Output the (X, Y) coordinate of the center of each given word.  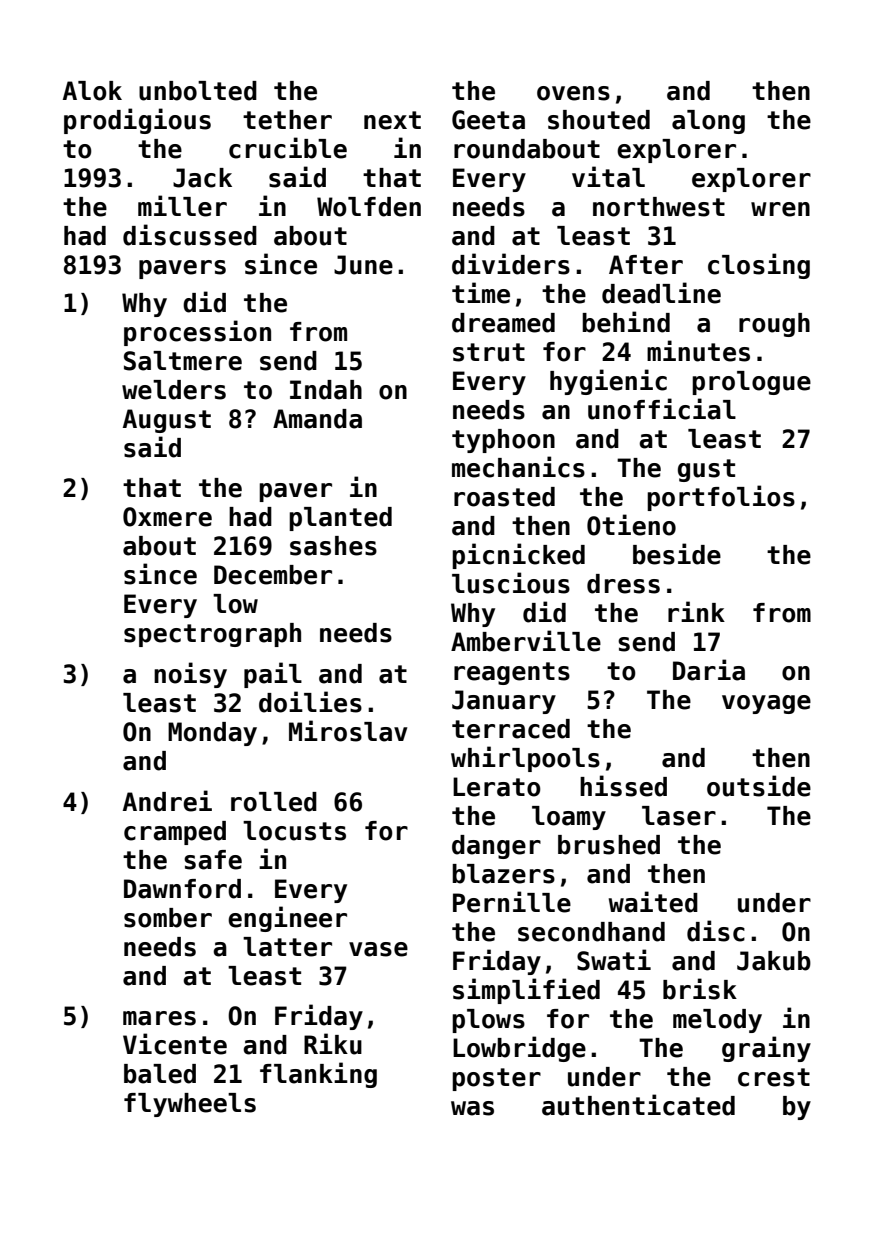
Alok (92, 91)
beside (677, 554)
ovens (573, 93)
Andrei (167, 801)
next (392, 120)
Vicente (175, 1044)
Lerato (497, 787)
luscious (511, 583)
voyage (766, 704)
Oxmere (167, 517)
